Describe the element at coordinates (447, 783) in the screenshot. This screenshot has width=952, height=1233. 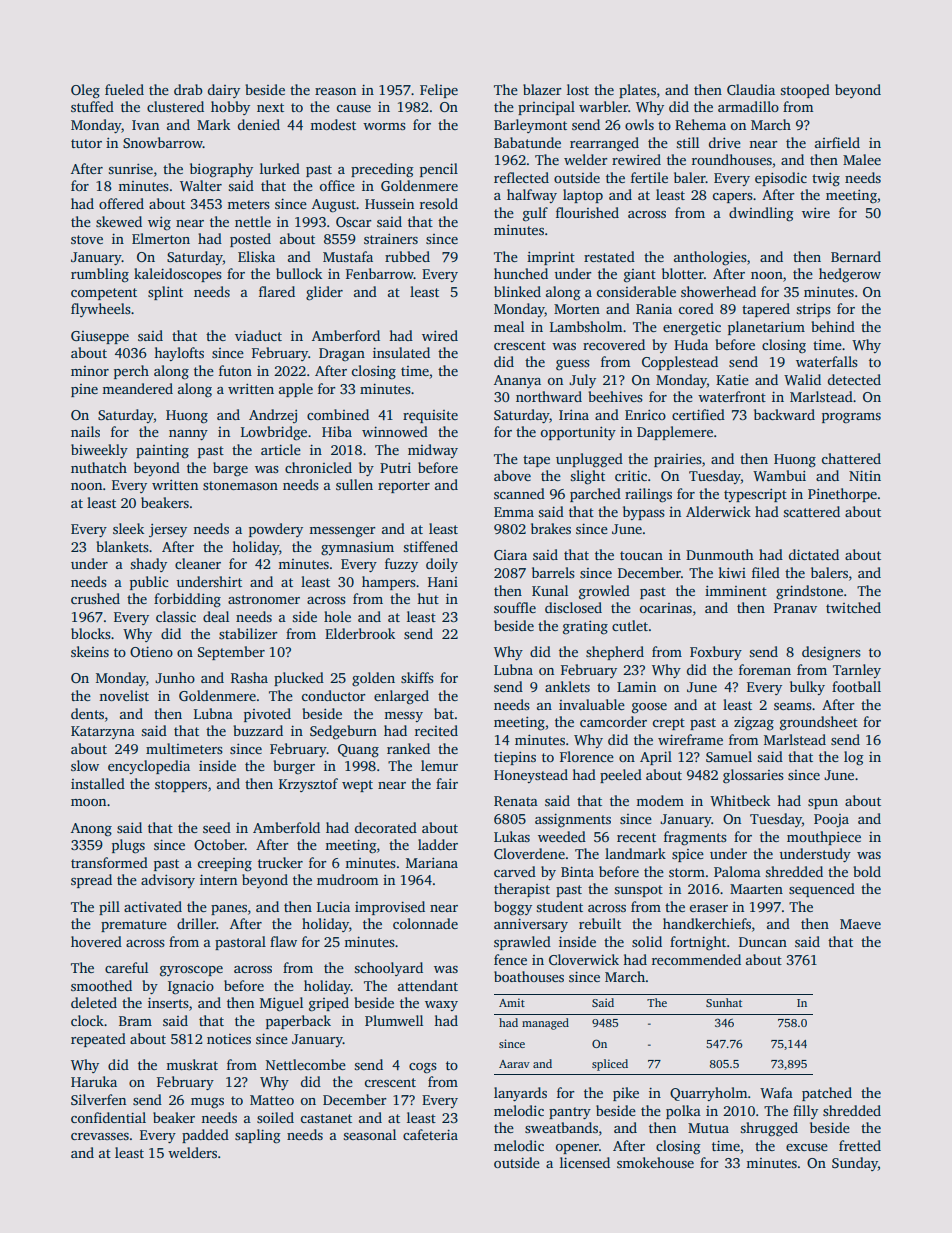
I see `fair` at that location.
